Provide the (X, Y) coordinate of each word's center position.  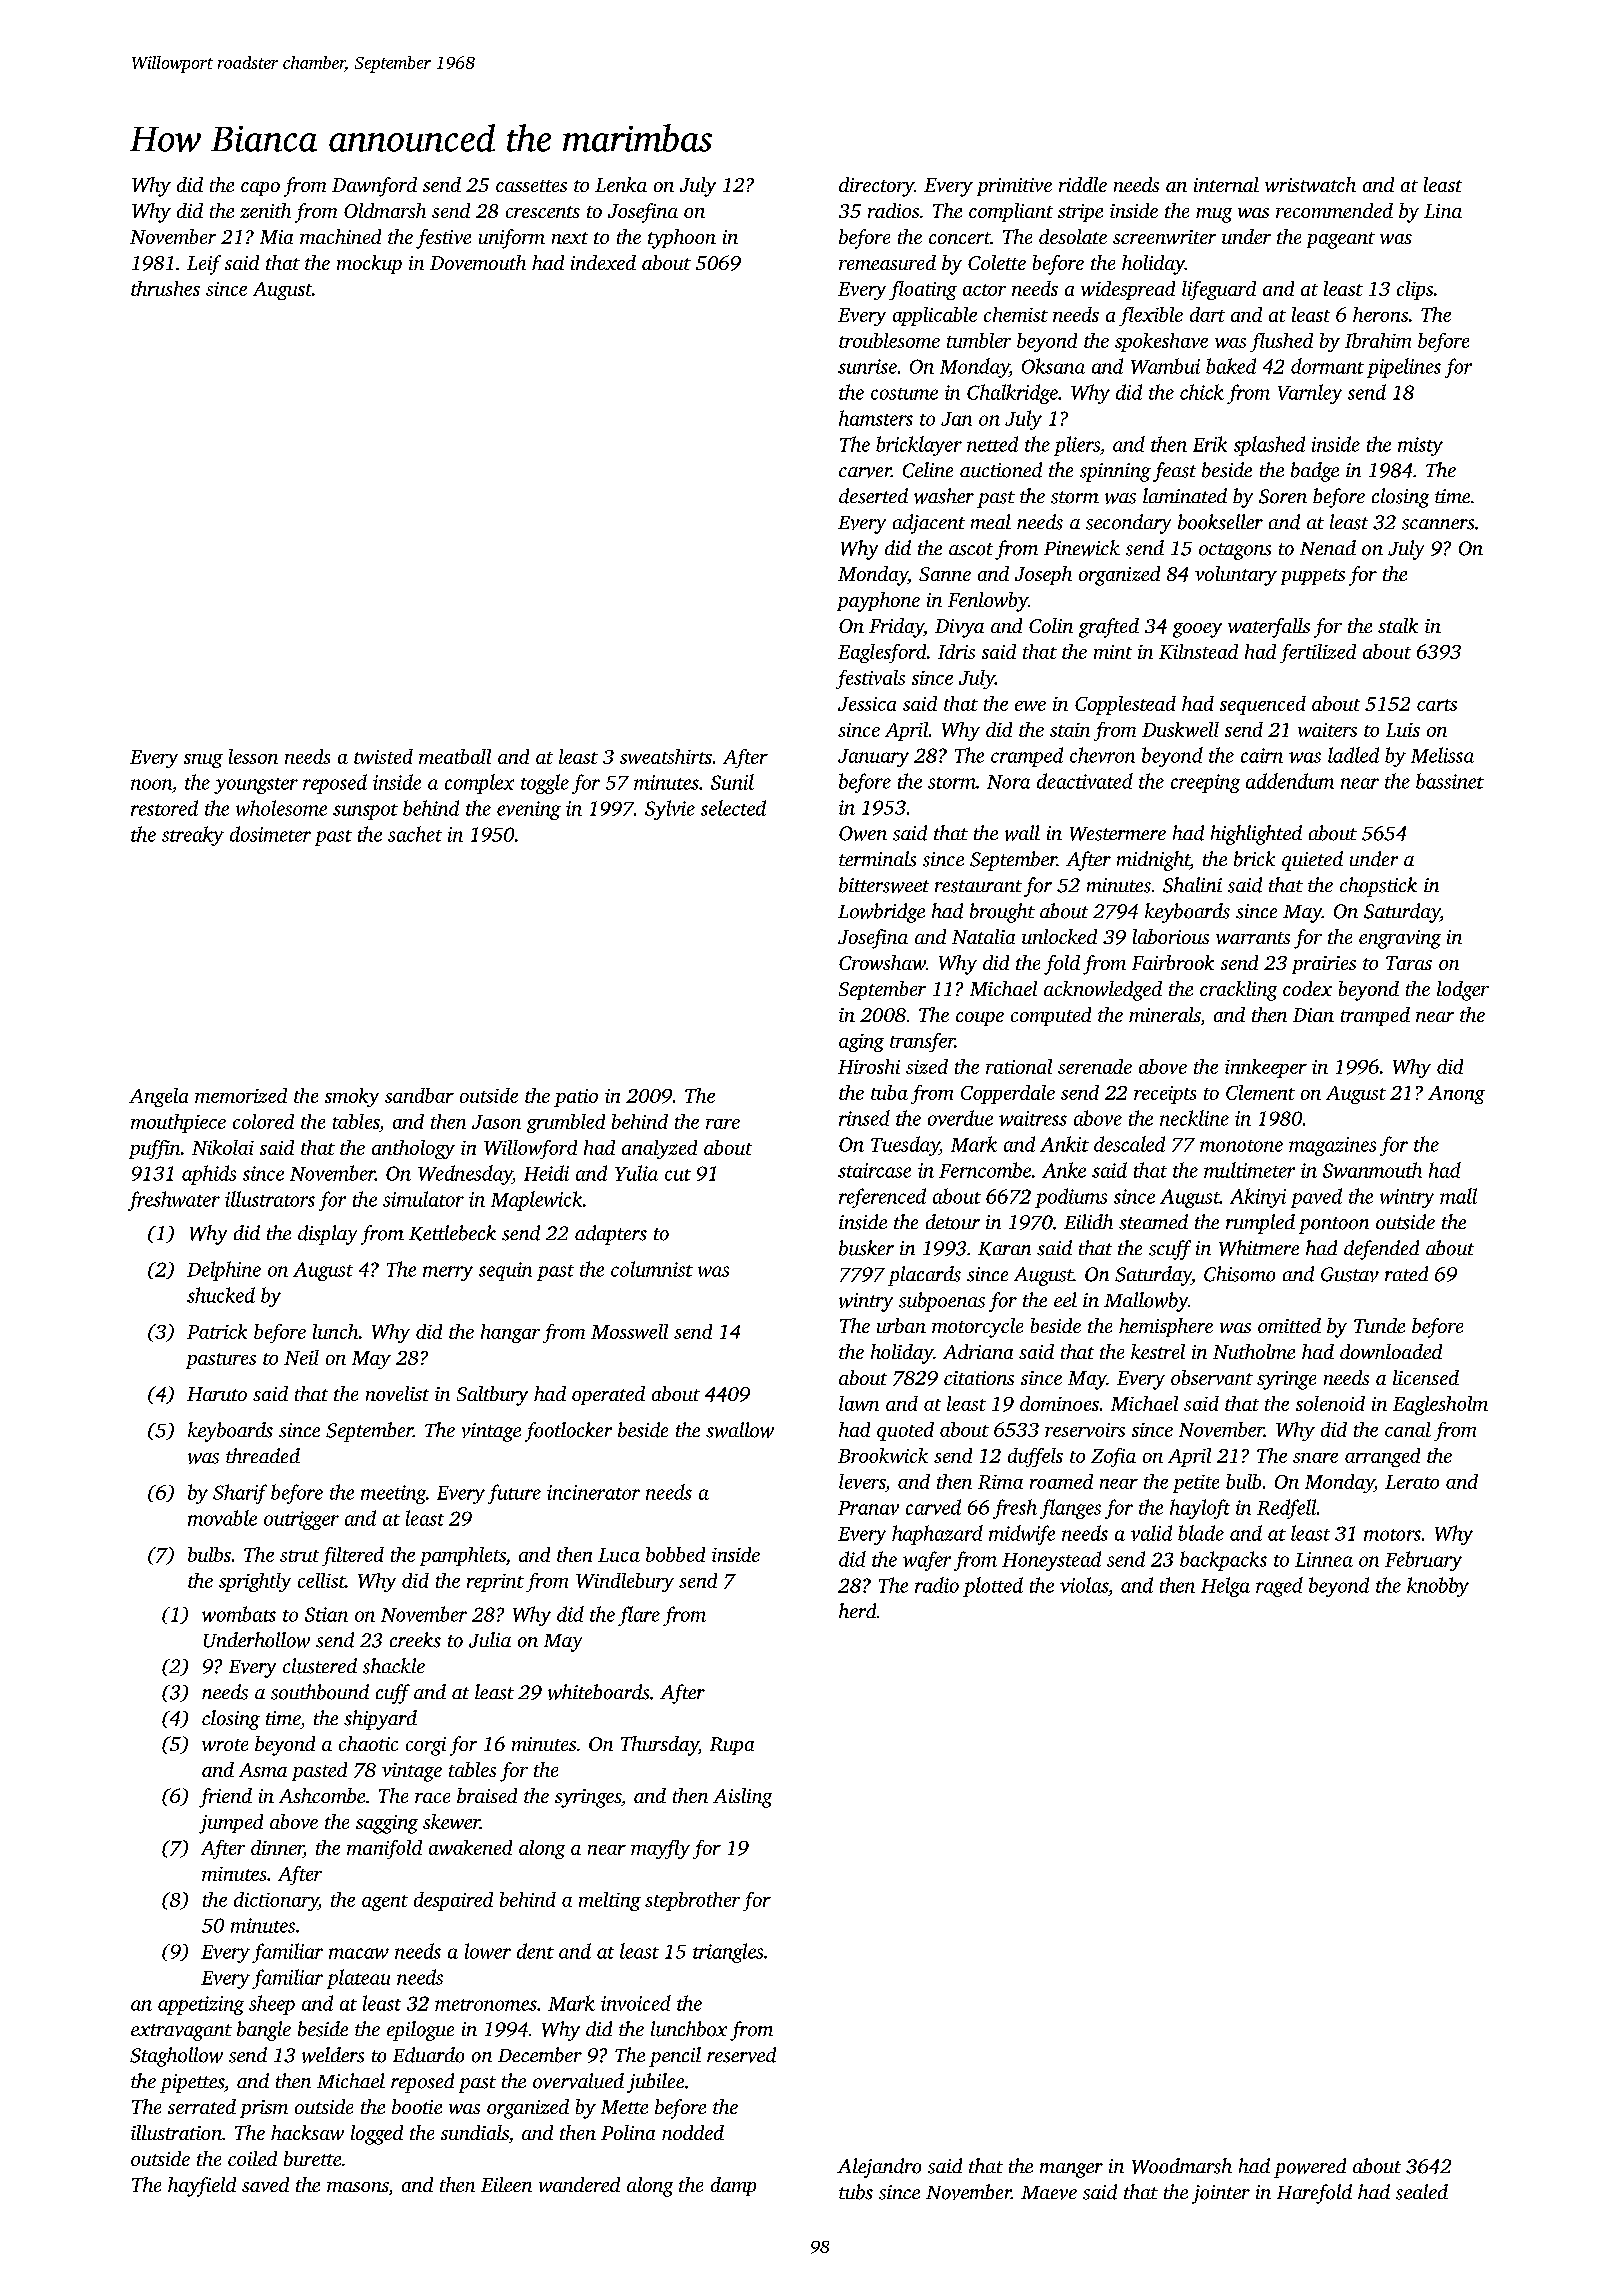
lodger (1463, 991)
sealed (1422, 2192)
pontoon (1334, 1225)
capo (260, 189)
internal (1226, 184)
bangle (264, 2031)
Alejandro (879, 2168)
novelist (397, 1393)
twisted (383, 756)
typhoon (682, 239)
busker (866, 1248)
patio (576, 1098)
